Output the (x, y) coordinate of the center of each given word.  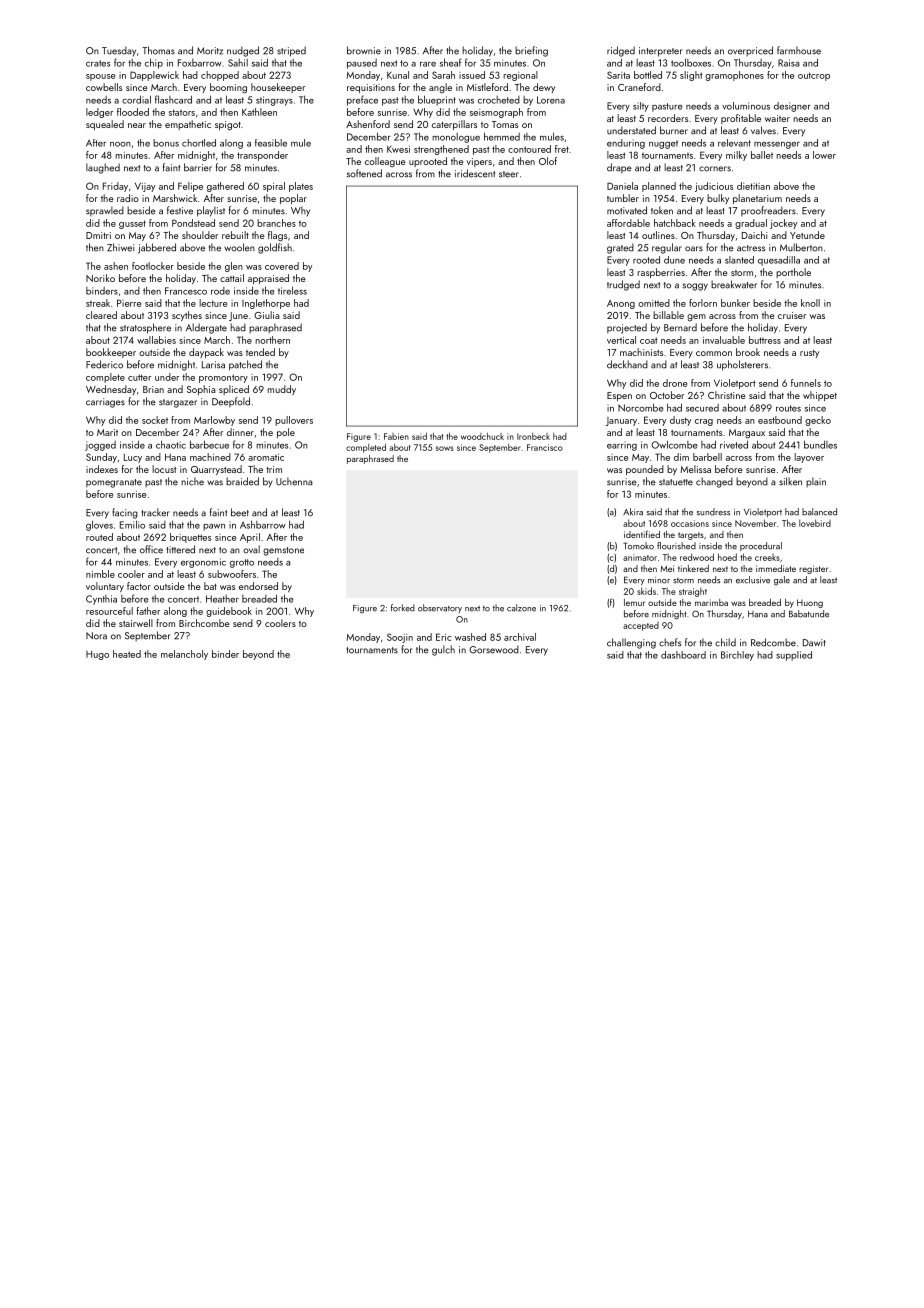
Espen (619, 396)
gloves (99, 525)
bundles (820, 444)
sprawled (105, 211)
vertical (621, 340)
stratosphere (145, 328)
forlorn (703, 303)
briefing (531, 51)
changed (714, 482)
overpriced (750, 51)
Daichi (754, 235)
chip (154, 63)
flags (277, 236)
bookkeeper (111, 353)
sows (445, 448)
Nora (96, 636)
